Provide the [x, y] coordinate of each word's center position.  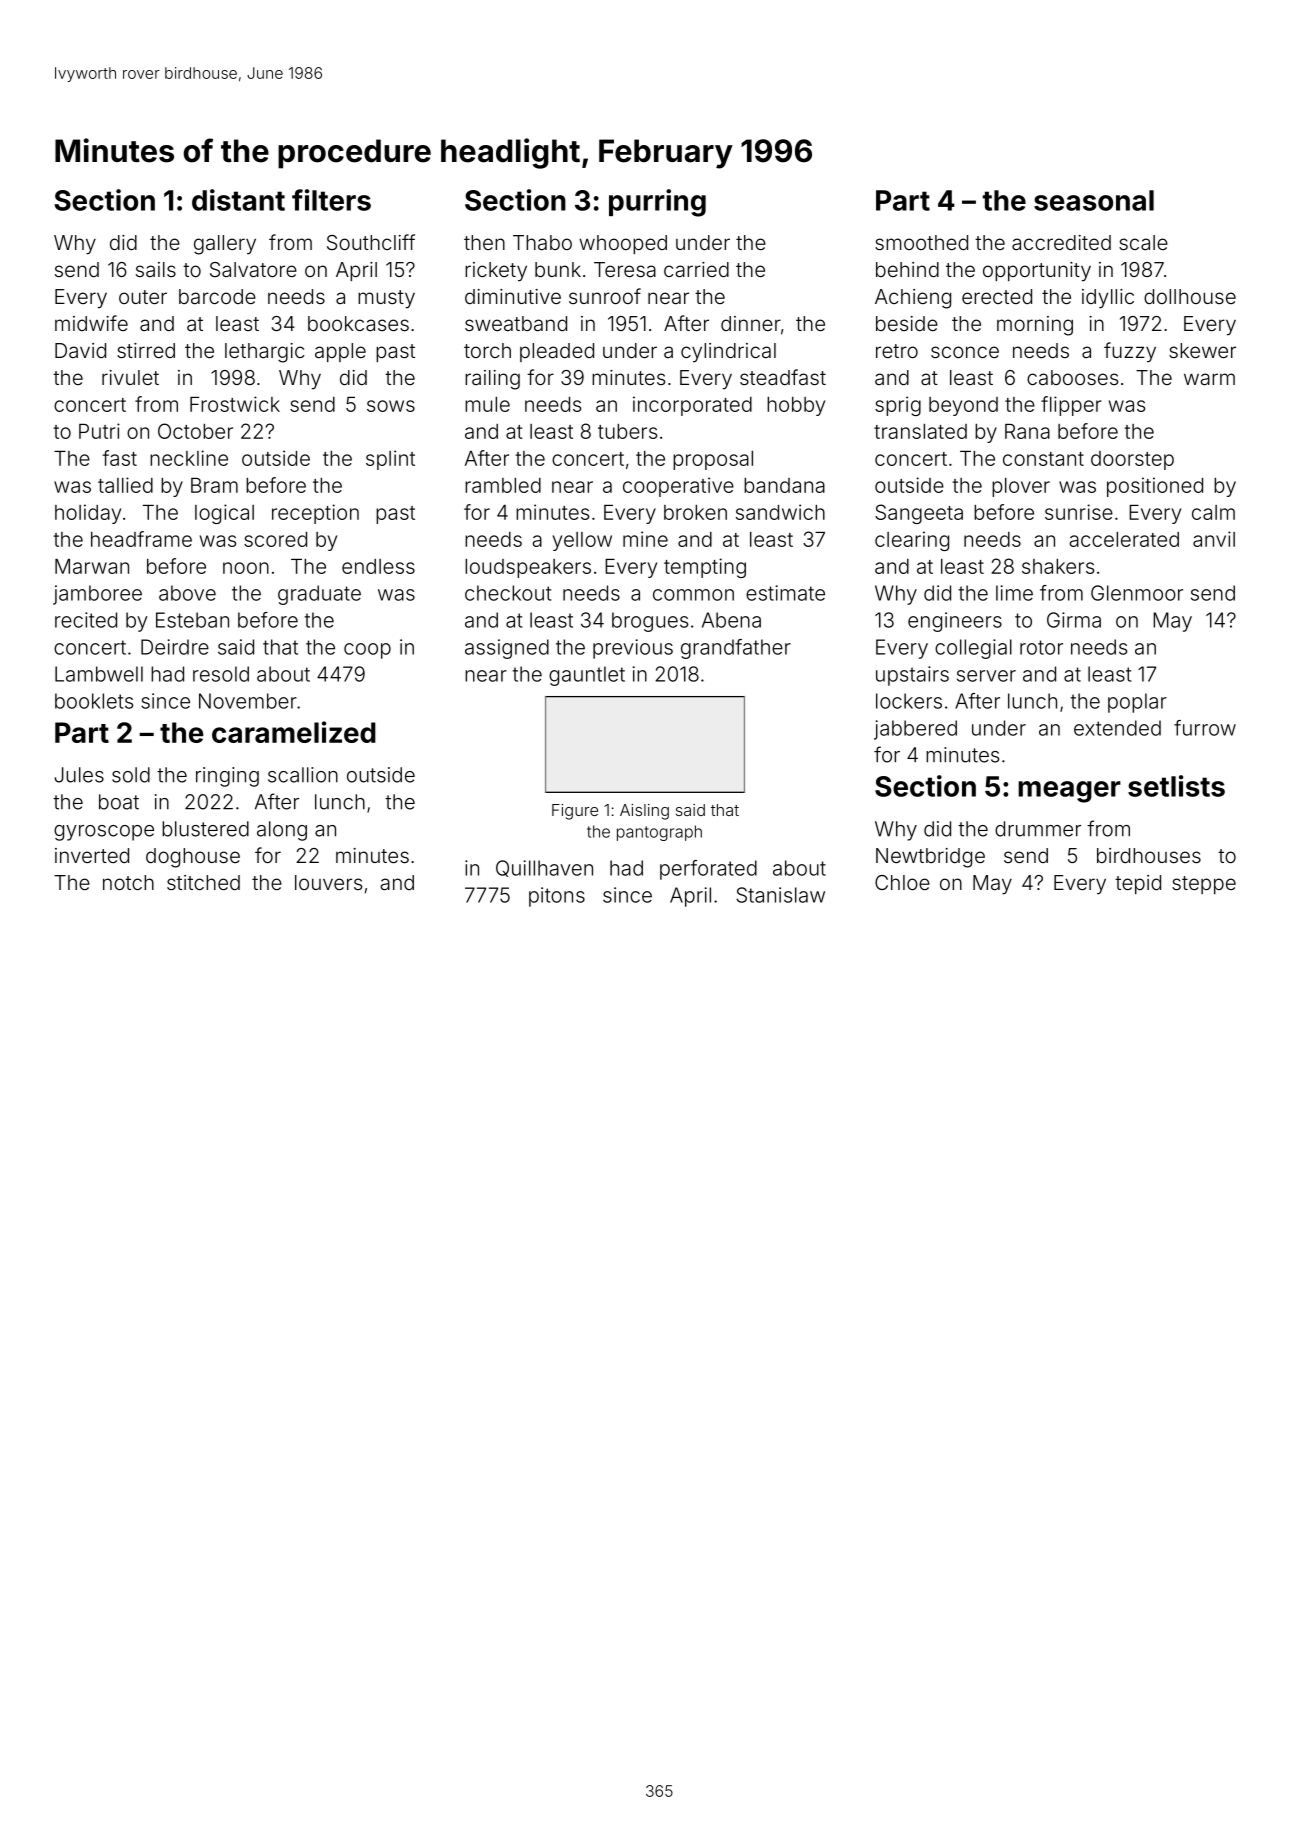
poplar [1137, 703]
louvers [328, 882]
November [248, 701]
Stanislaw [780, 895]
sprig [898, 406]
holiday [88, 514]
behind [907, 269]
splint [390, 460]
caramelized [294, 732]
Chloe [902, 882]
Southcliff [371, 242]
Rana [1027, 431]
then [484, 242]
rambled [503, 485]
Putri [99, 431]
